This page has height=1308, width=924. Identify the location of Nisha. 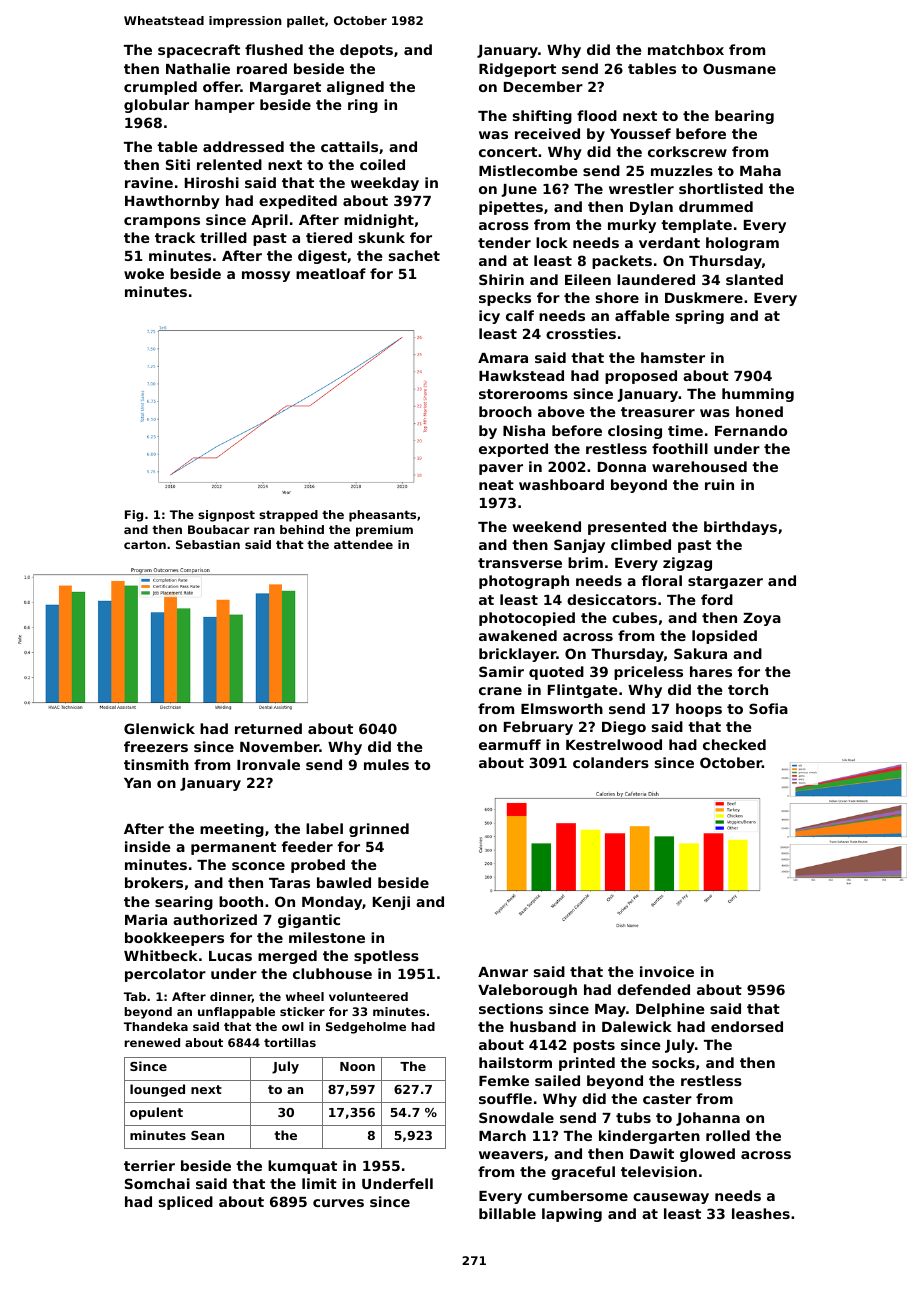
(524, 430).
